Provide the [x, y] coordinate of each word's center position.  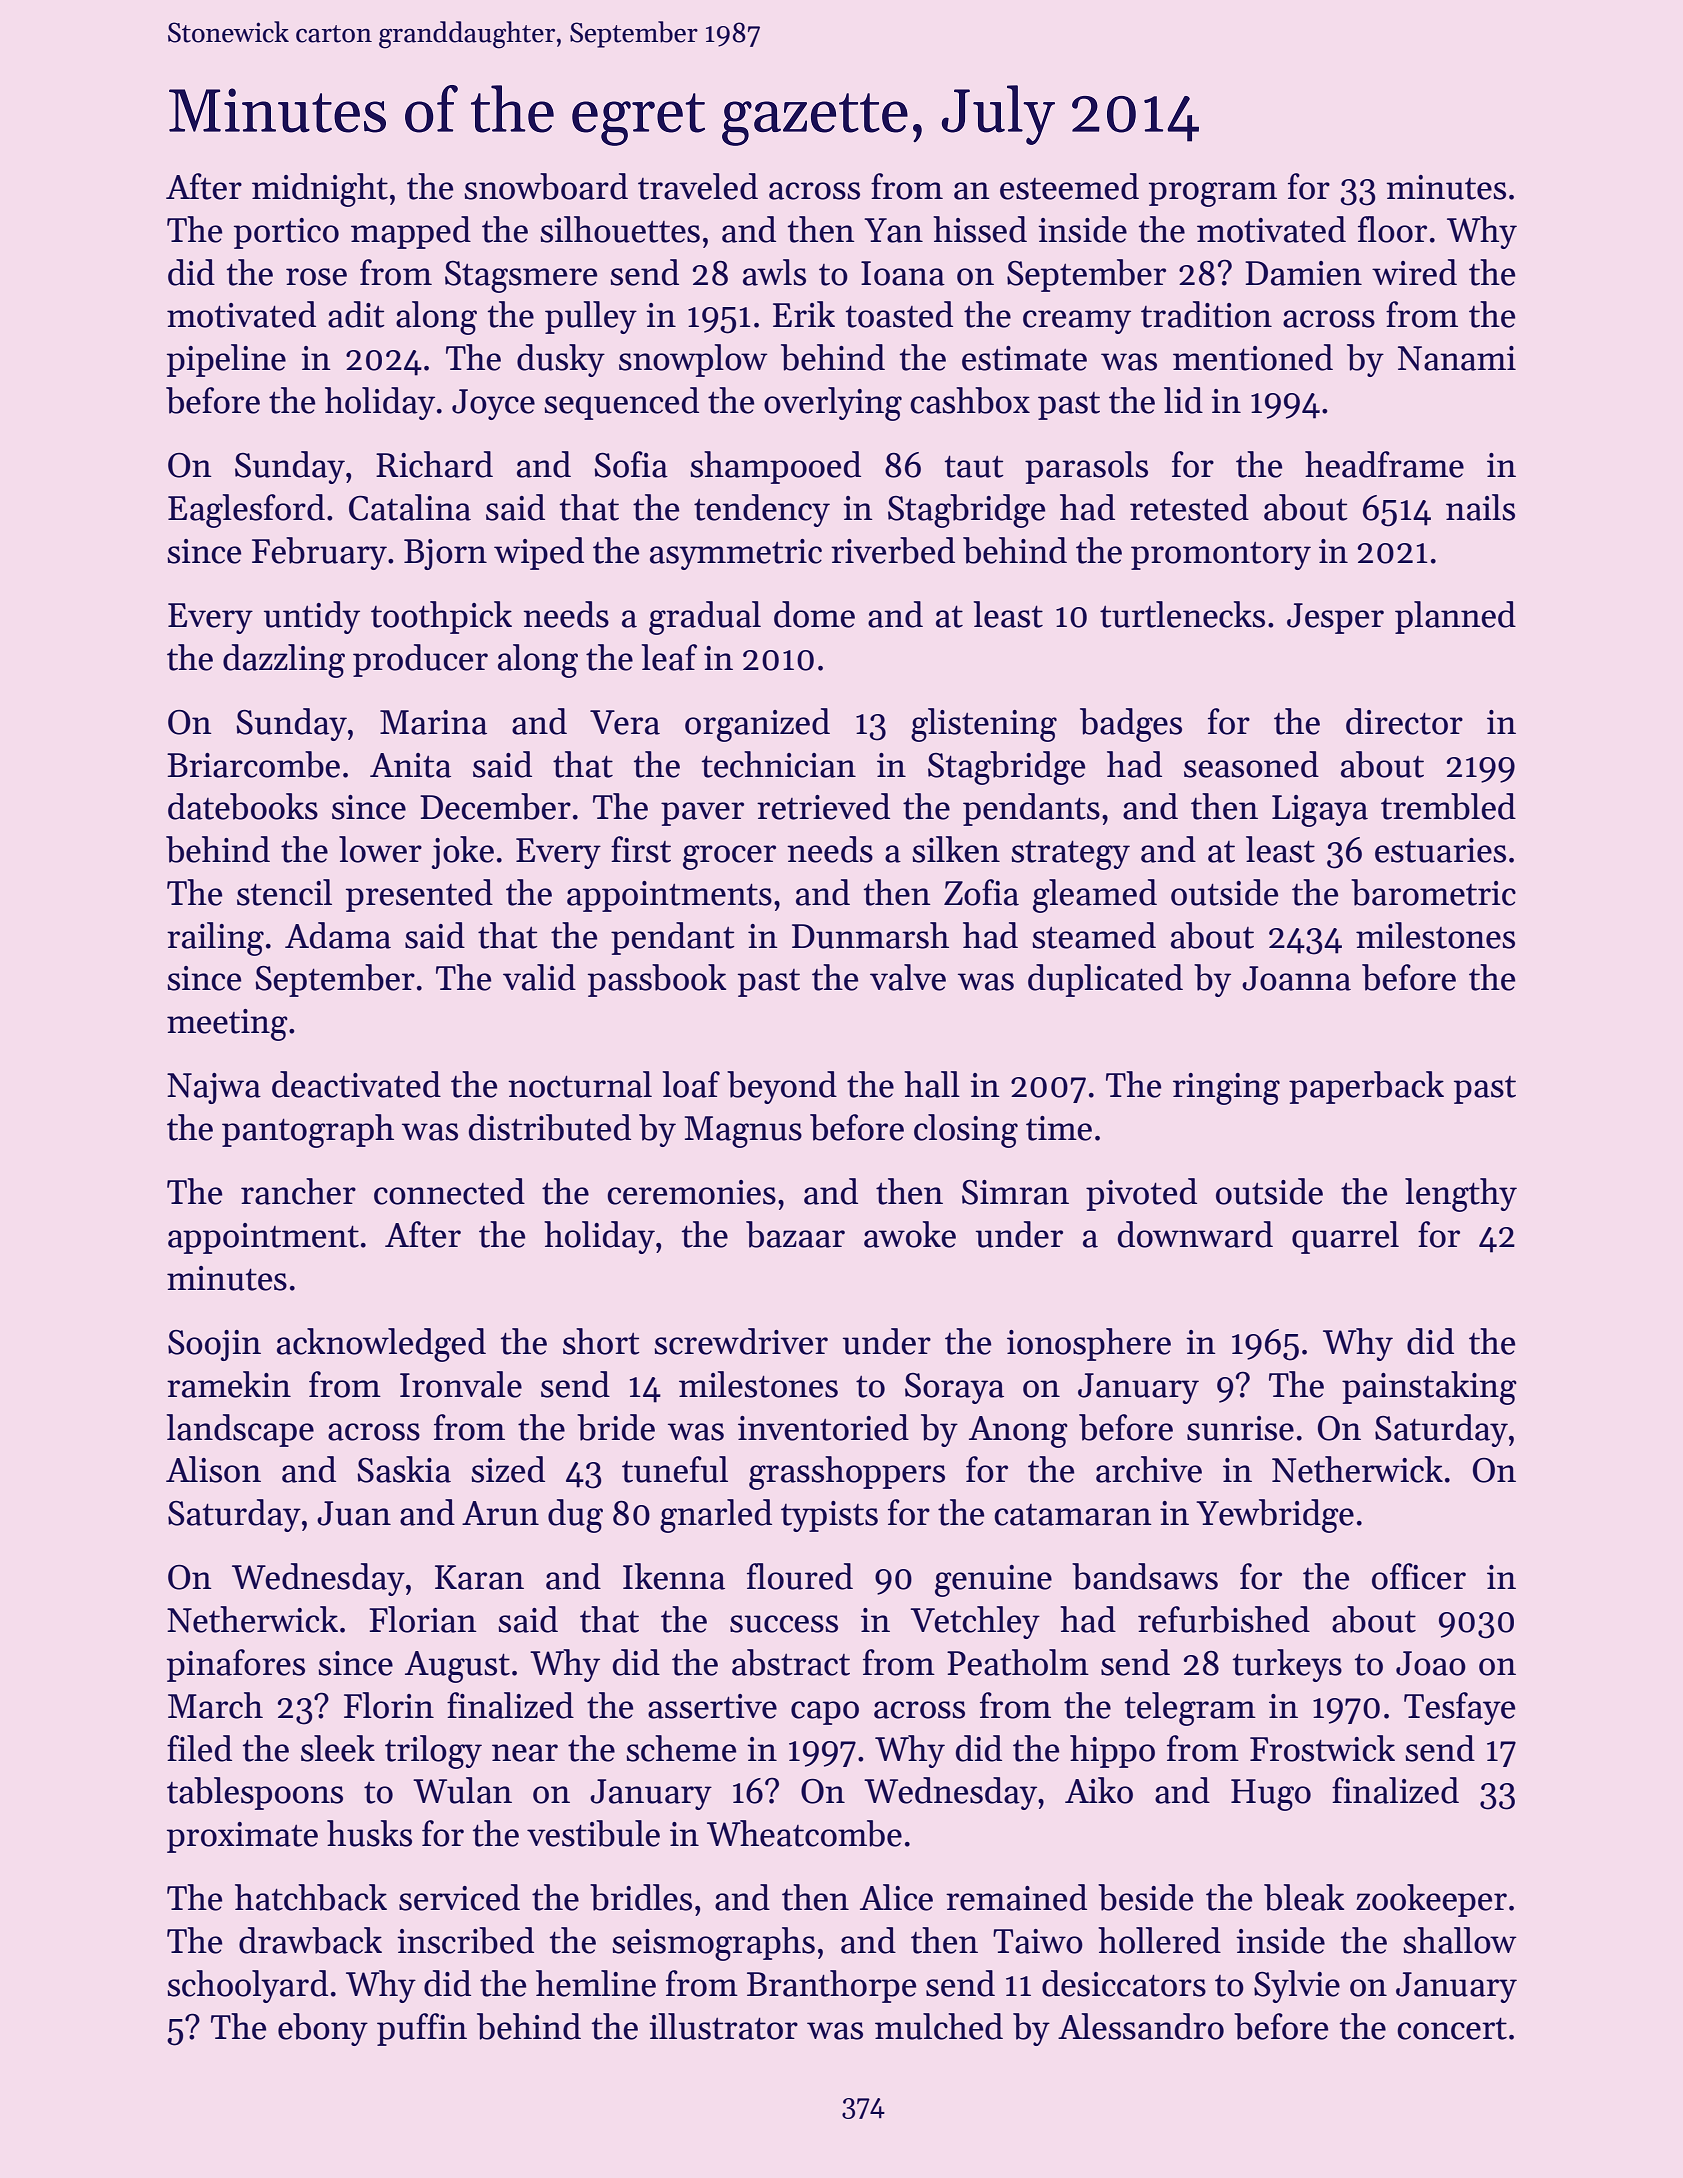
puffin [422, 2029]
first [641, 849]
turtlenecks [1182, 614]
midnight [320, 190]
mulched [939, 2026]
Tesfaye [1459, 1708]
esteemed [1069, 186]
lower [380, 849]
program [1213, 194]
